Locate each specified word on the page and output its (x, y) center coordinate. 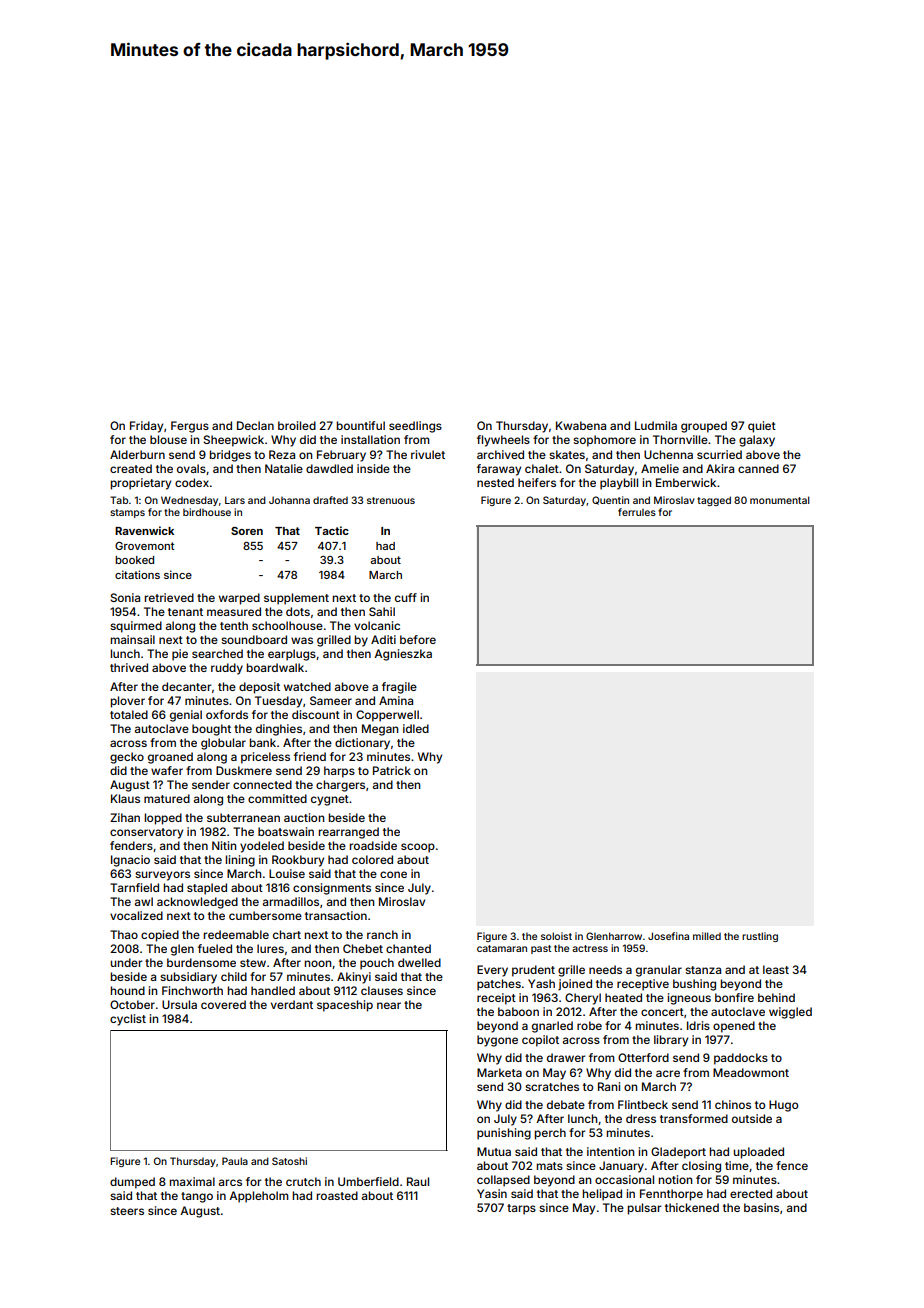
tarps (521, 1209)
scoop (418, 848)
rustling (760, 937)
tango (197, 1197)
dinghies (279, 730)
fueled (215, 948)
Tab (119, 500)
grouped (704, 427)
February (341, 456)
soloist (556, 936)
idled (416, 728)
